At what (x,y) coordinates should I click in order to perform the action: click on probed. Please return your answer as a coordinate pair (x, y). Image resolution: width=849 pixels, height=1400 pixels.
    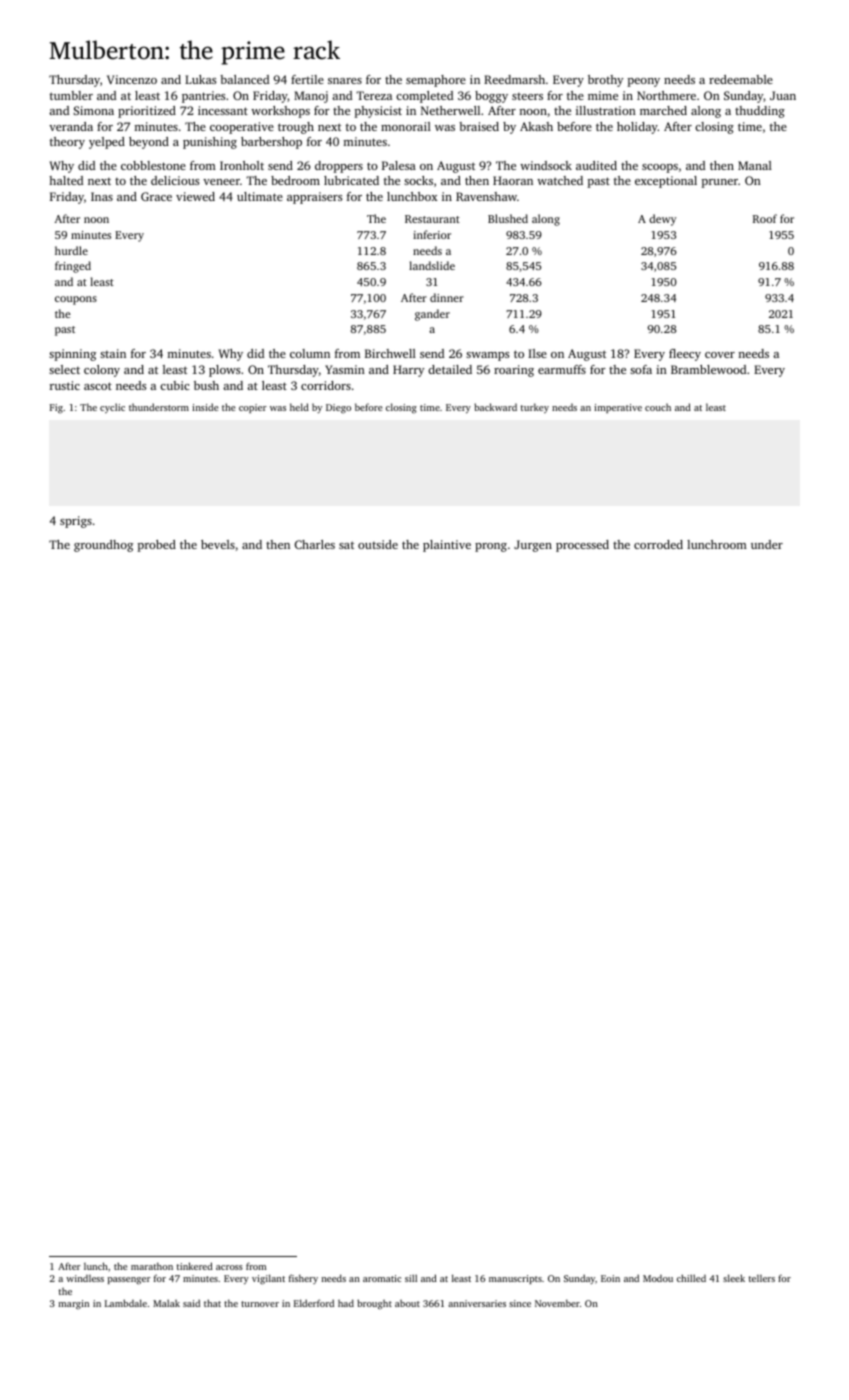
    Looking at the image, I should click on (156, 546).
